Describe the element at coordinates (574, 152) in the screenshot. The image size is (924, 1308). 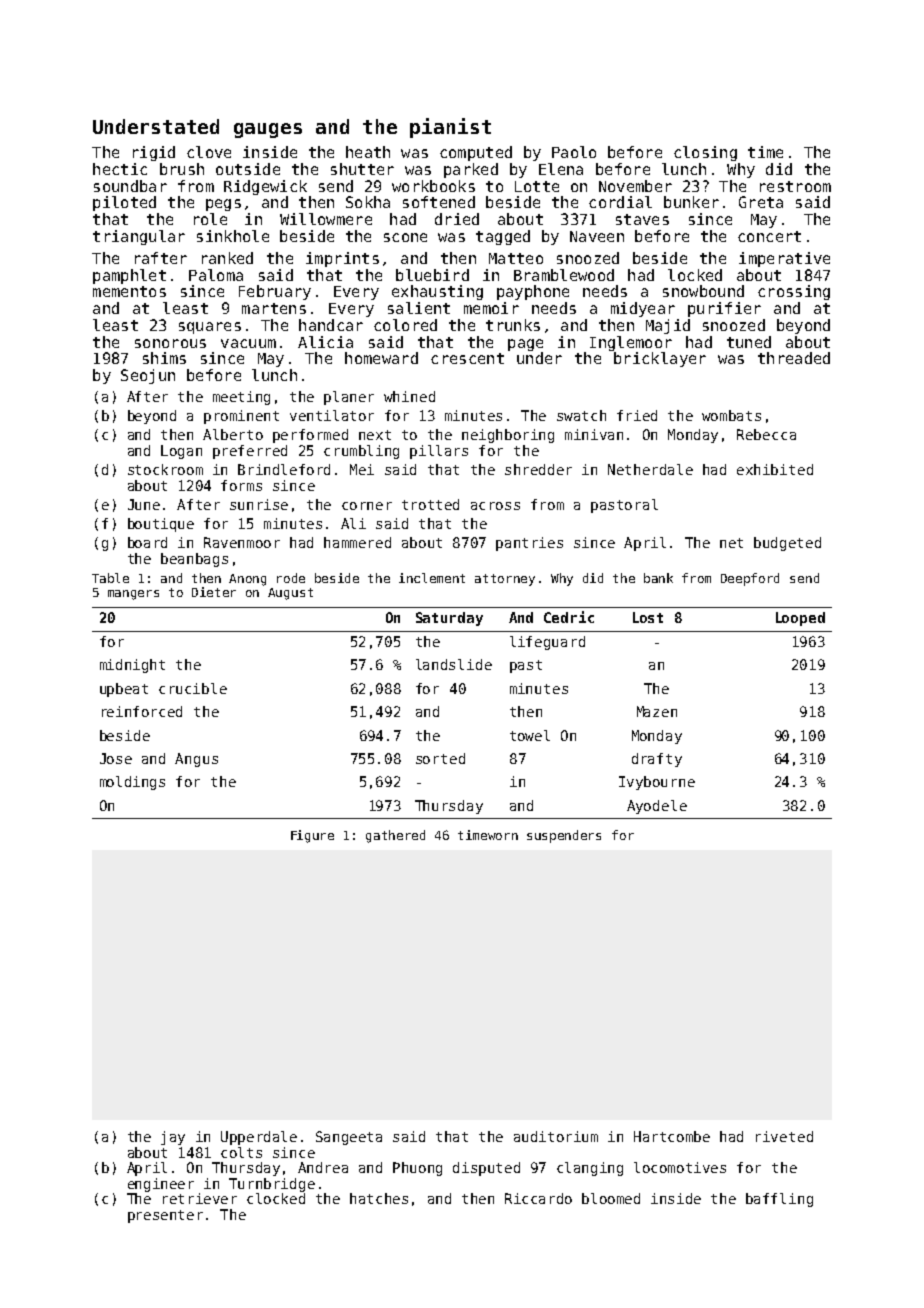
I see `Paolo` at that location.
